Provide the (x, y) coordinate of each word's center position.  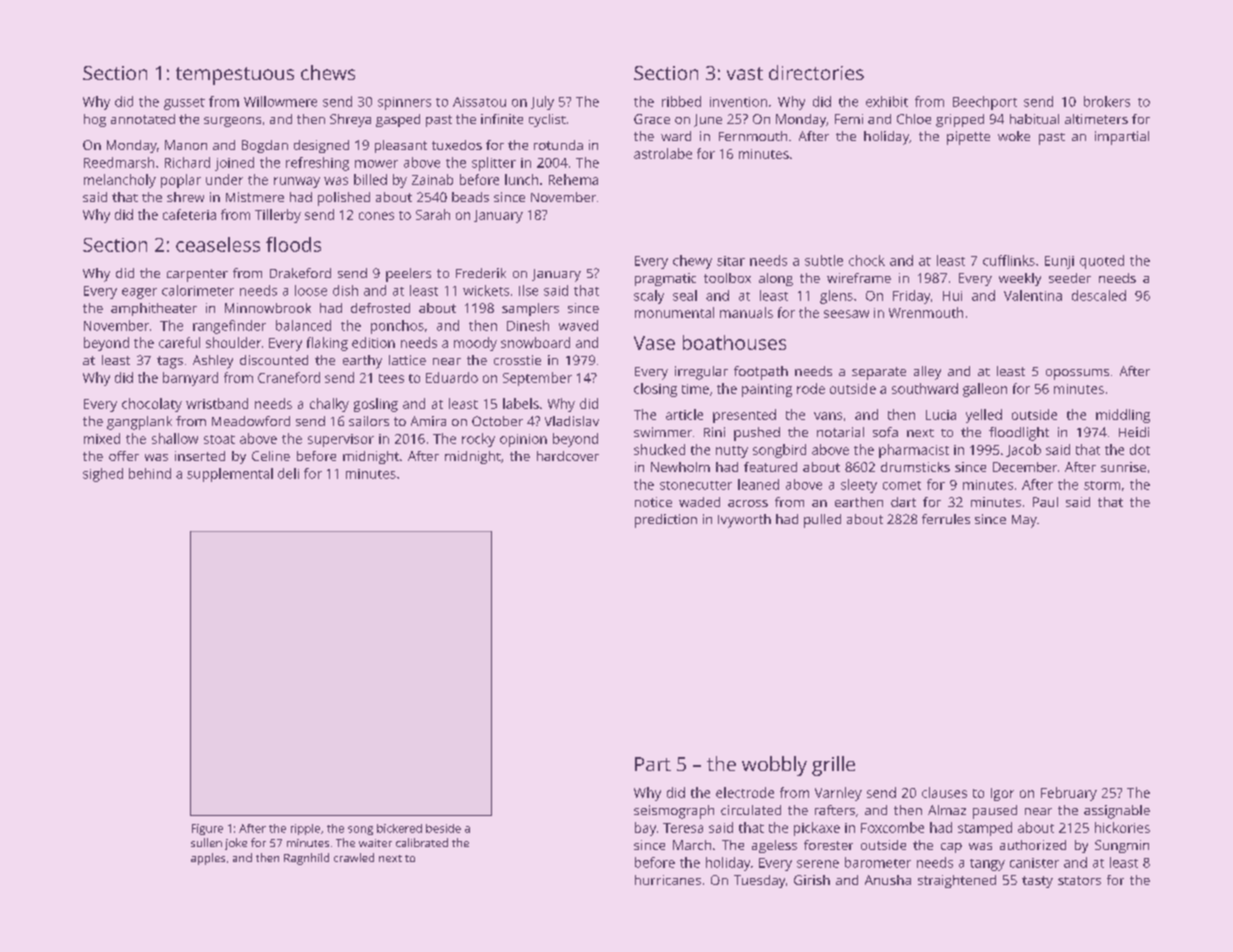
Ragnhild (306, 859)
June (708, 120)
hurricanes (668, 880)
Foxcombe (892, 827)
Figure (207, 829)
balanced (303, 325)
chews (328, 72)
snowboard (535, 342)
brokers (1107, 101)
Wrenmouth (926, 312)
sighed (103, 475)
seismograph (674, 812)
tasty (1037, 882)
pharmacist (914, 451)
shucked (659, 449)
